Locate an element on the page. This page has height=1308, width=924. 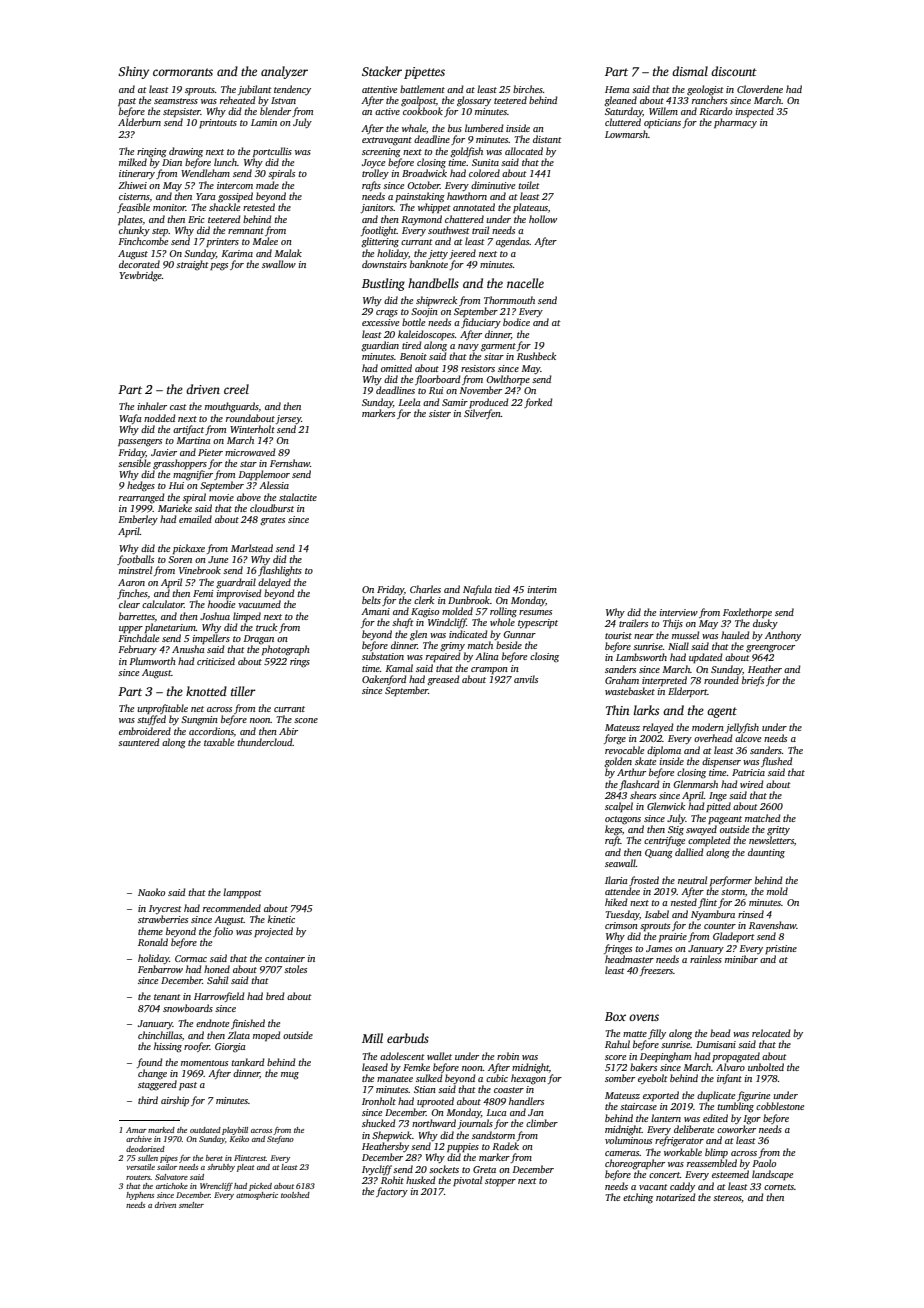
Ilaria is located at coordinates (616, 880).
